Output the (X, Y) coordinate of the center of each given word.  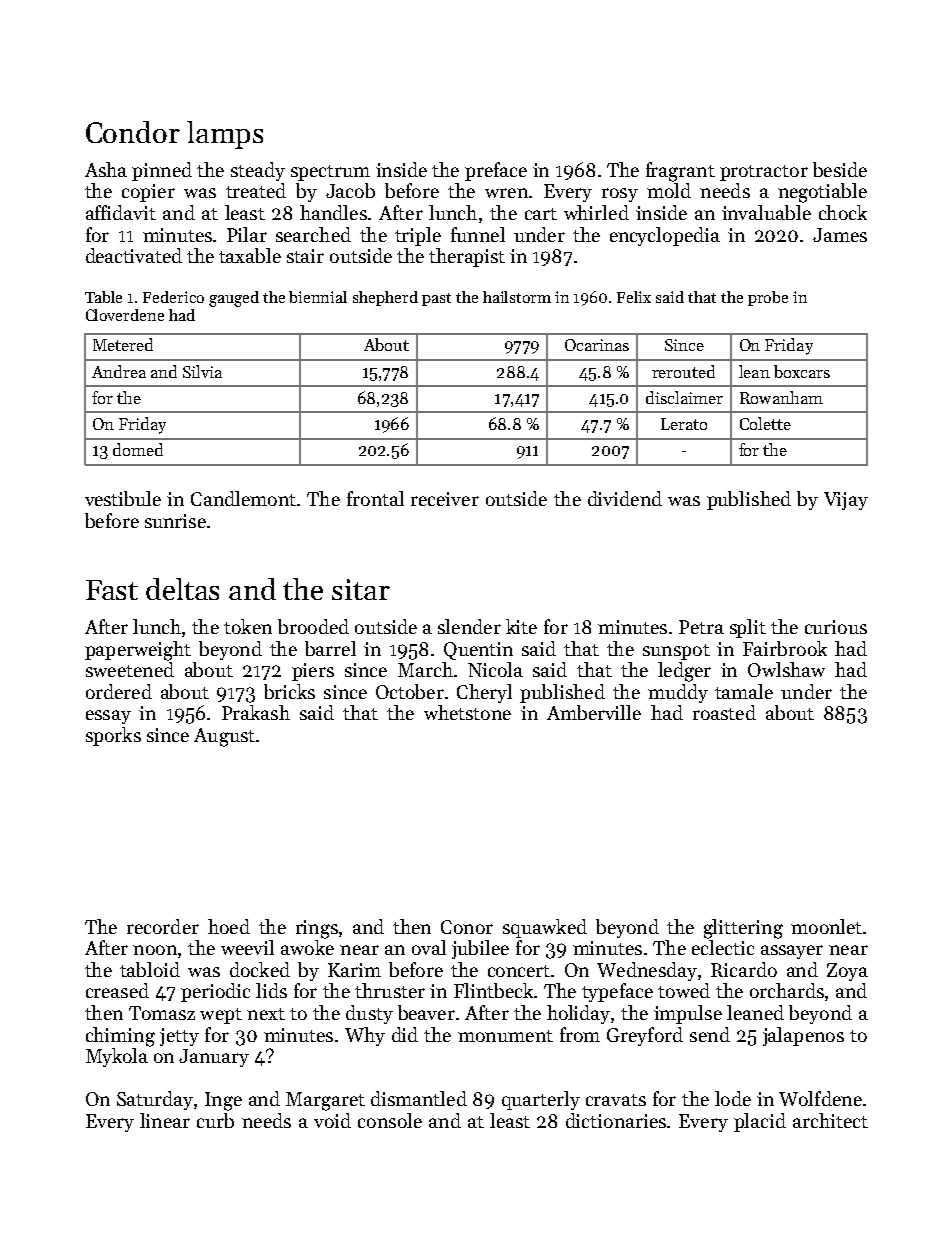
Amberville (594, 712)
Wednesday (647, 971)
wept (221, 1016)
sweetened (130, 669)
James (840, 235)
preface (496, 171)
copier (148, 193)
